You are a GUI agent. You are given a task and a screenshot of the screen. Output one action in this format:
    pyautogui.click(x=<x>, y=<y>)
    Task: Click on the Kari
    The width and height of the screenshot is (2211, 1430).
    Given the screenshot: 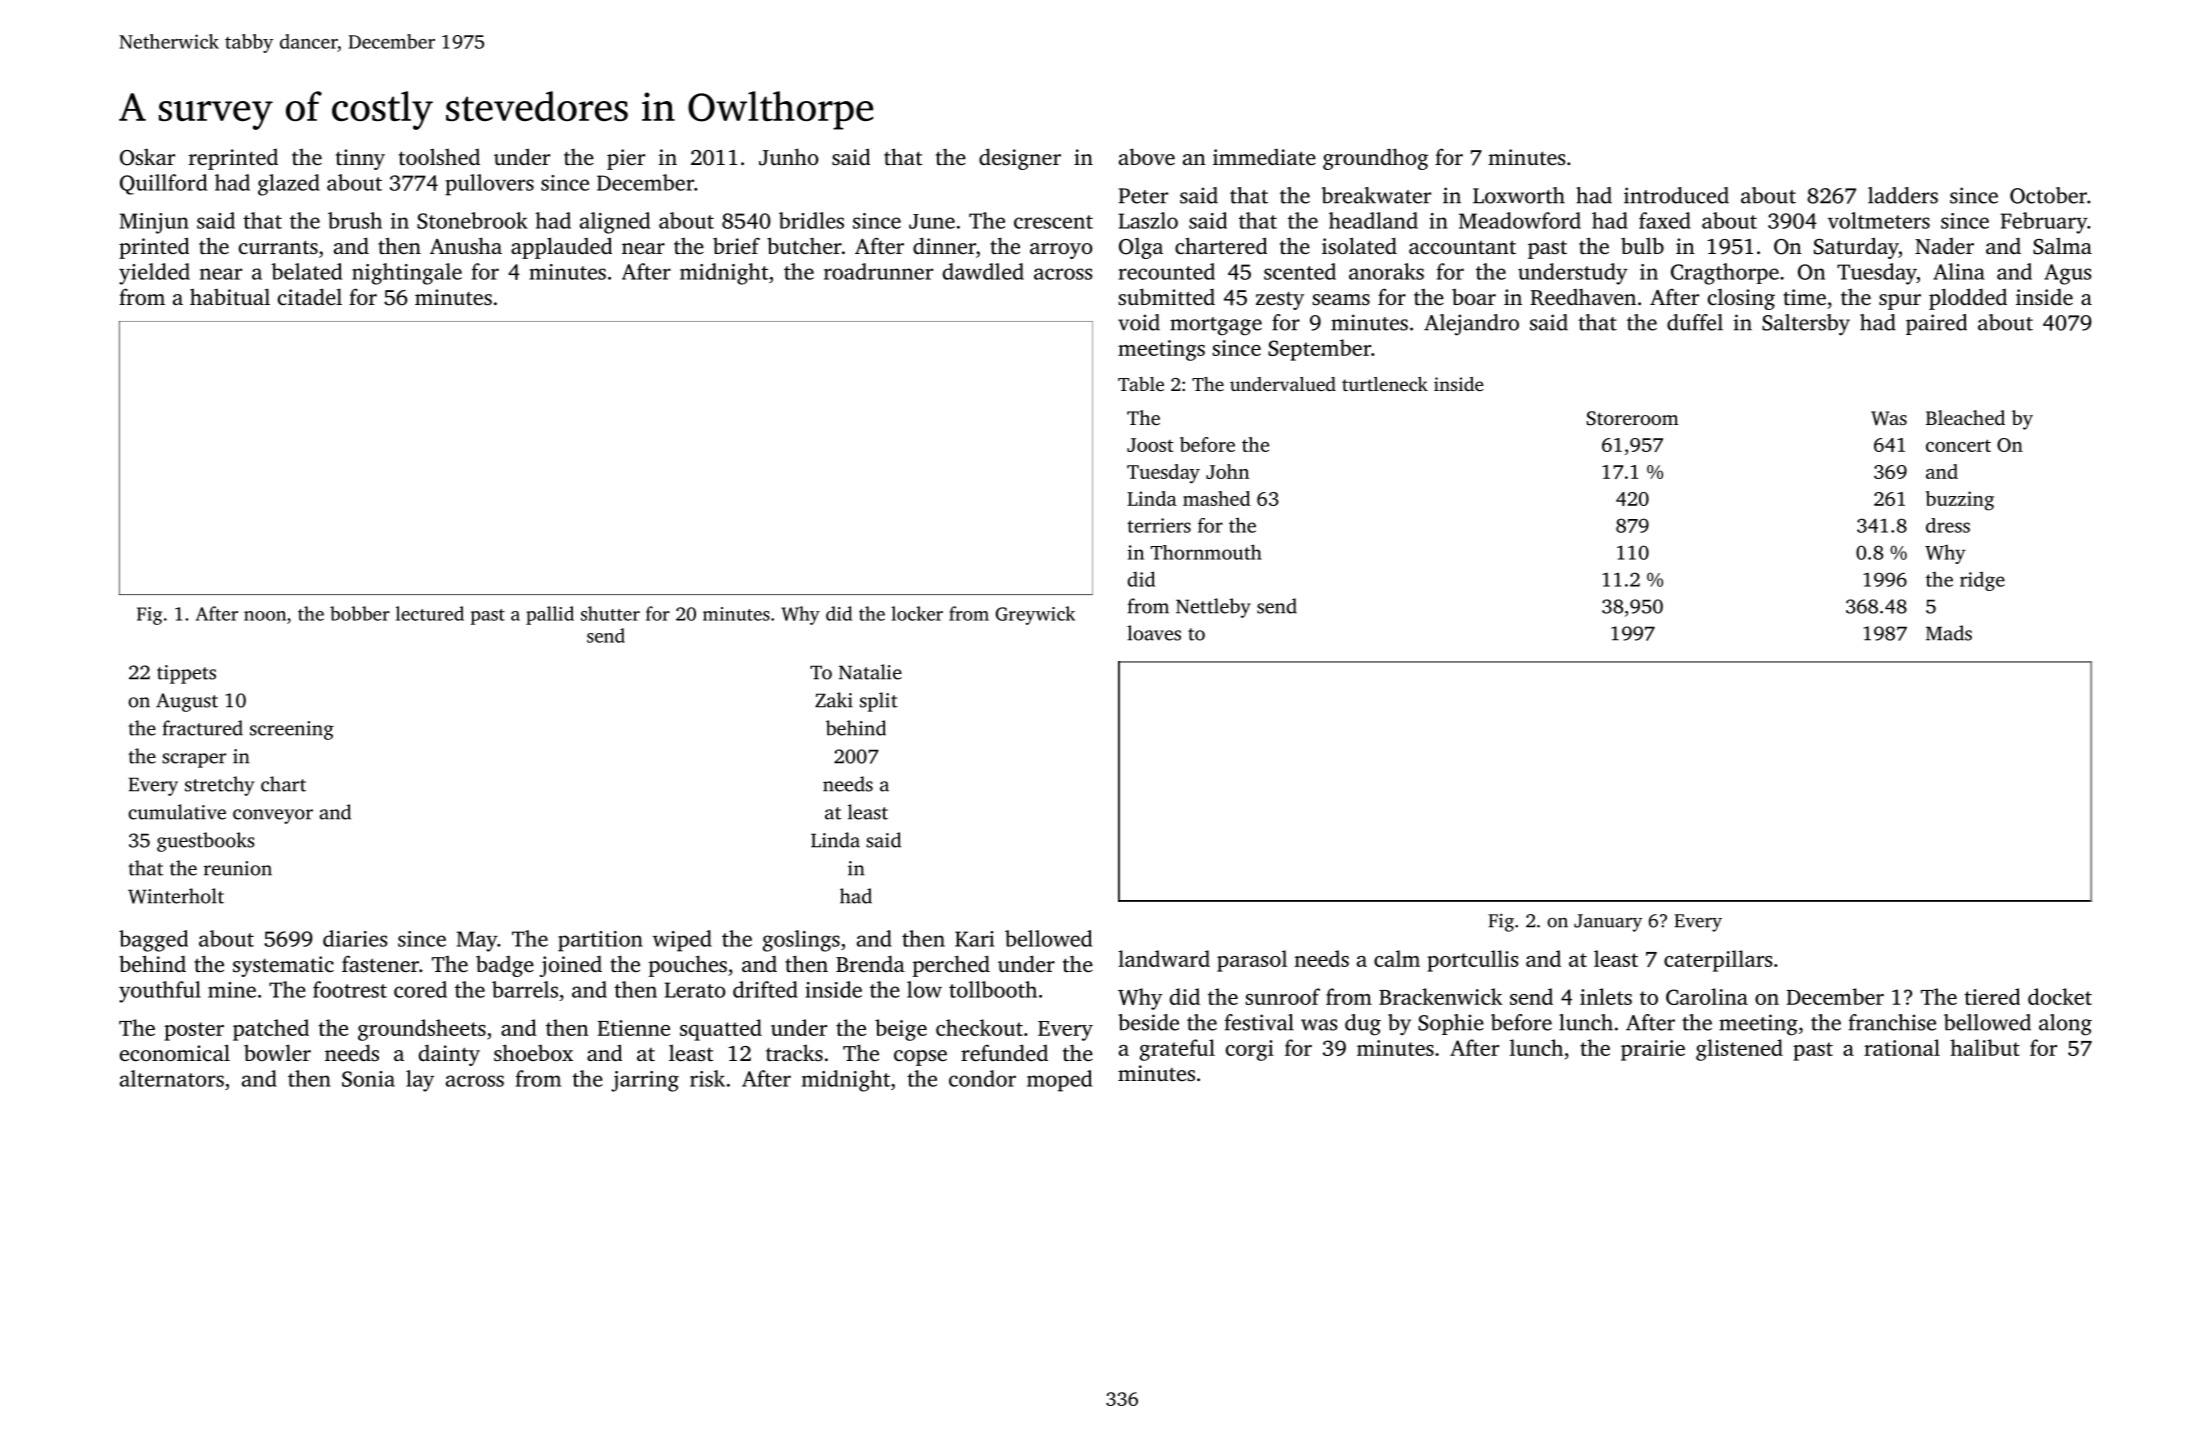 What is the action you would take?
    pyautogui.click(x=974, y=939)
